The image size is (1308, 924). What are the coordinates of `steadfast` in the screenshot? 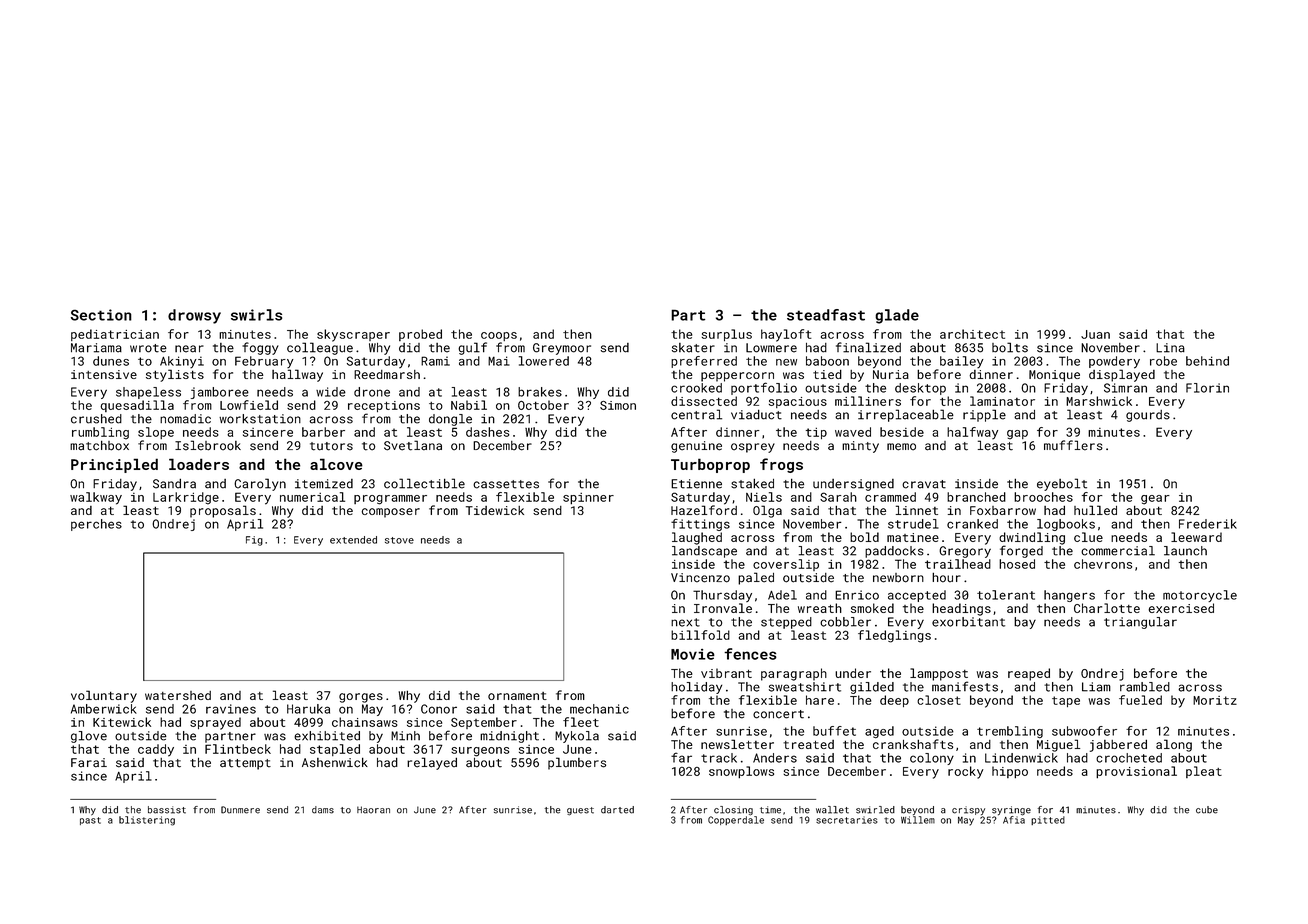 It's located at (826, 315).
